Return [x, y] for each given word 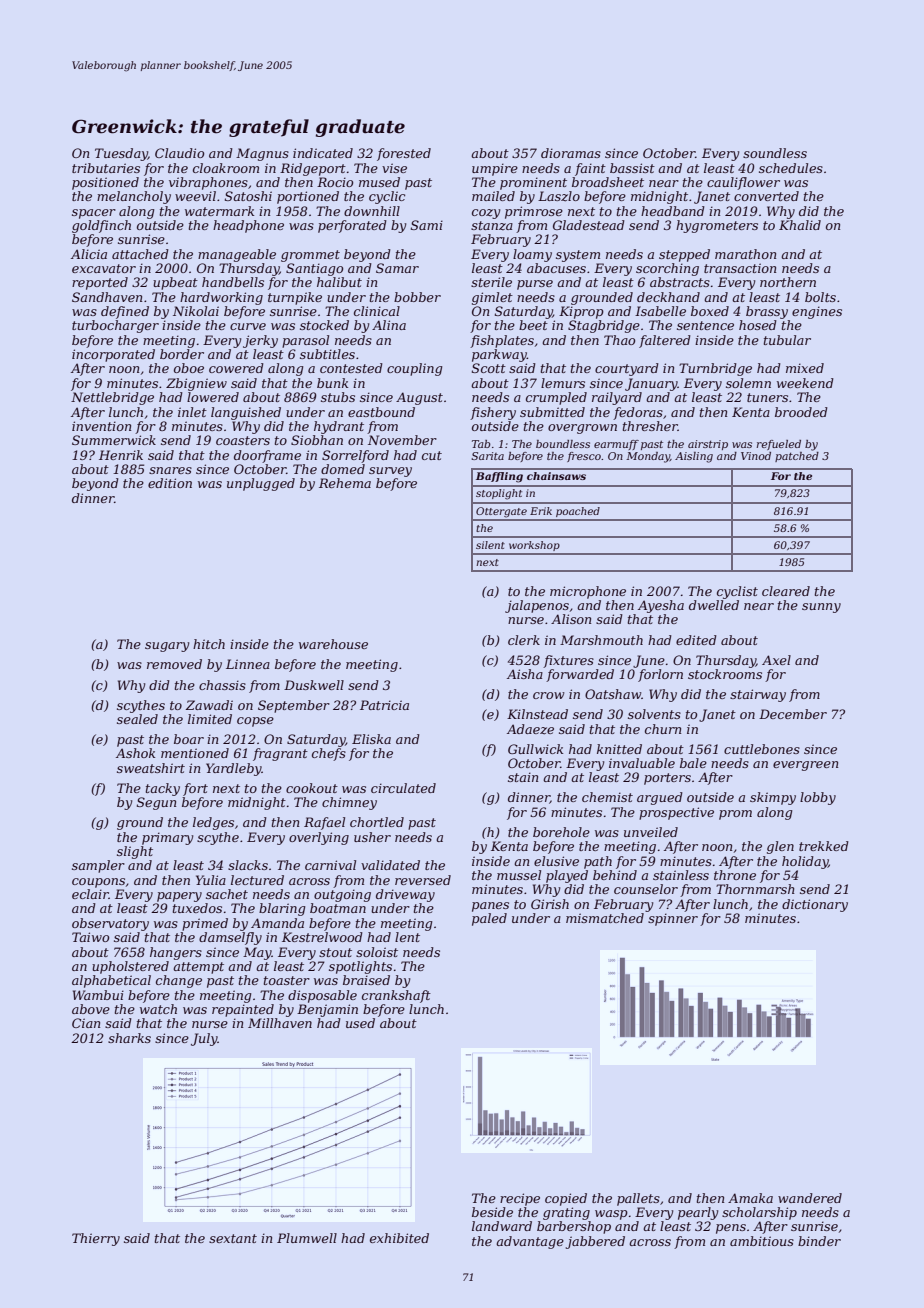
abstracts [680, 282]
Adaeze [530, 729]
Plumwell [307, 1238]
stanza [492, 225]
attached [140, 254]
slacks [248, 865]
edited [696, 640]
